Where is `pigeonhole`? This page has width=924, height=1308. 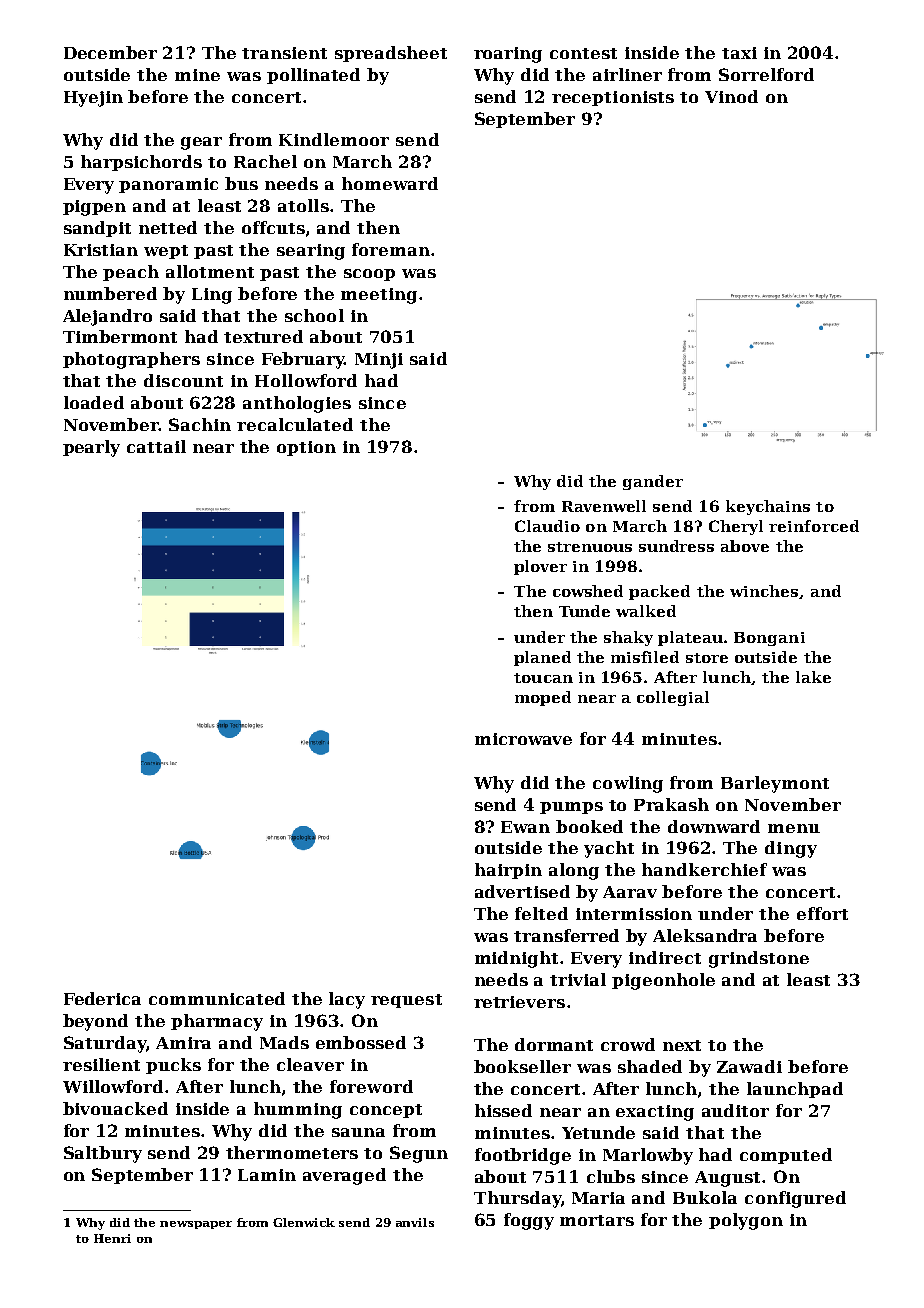 pigeonhole is located at coordinates (663, 981).
